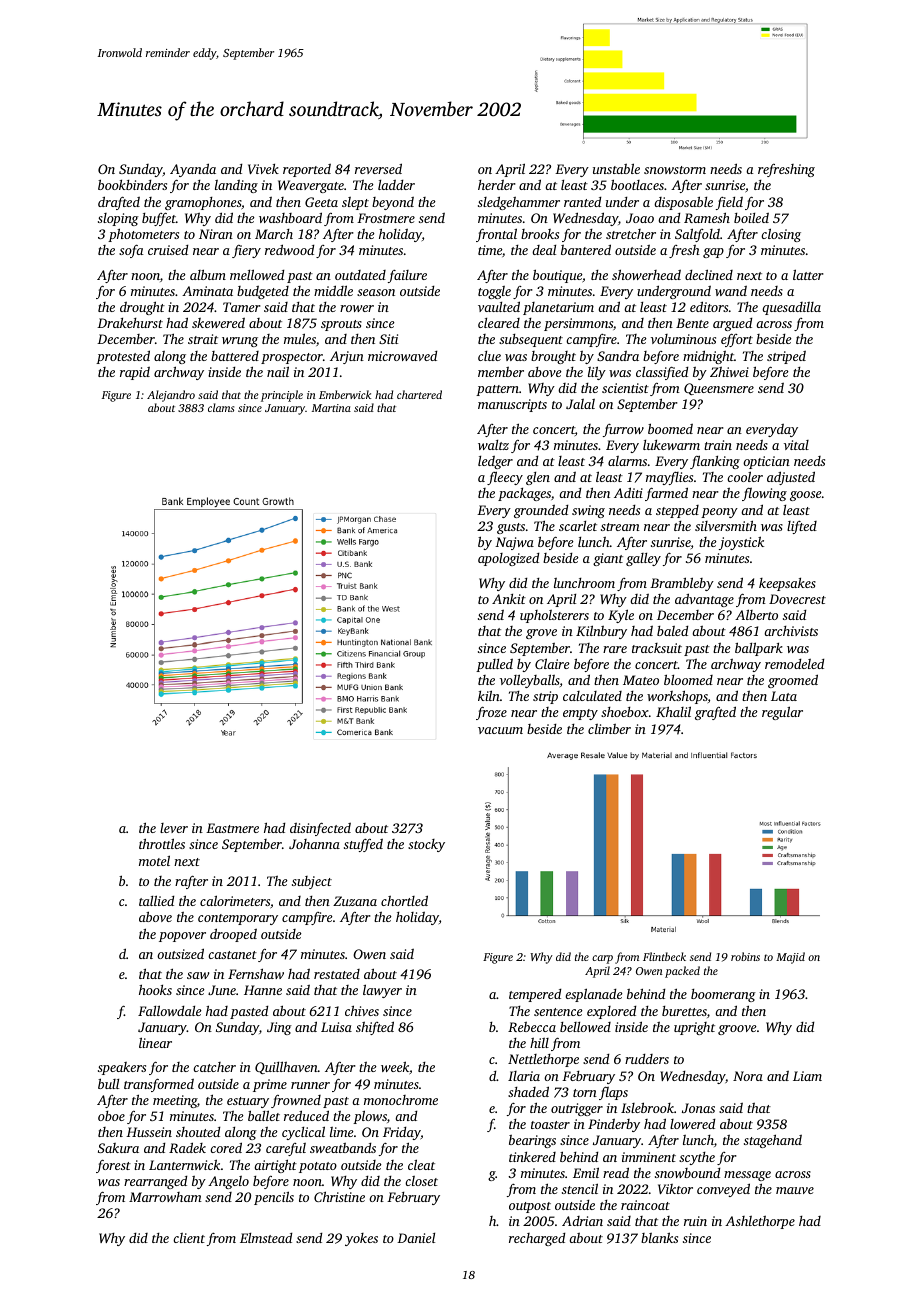 The width and height of the image is (924, 1308). Describe the element at coordinates (554, 616) in the image. I see `upholsterers` at that location.
